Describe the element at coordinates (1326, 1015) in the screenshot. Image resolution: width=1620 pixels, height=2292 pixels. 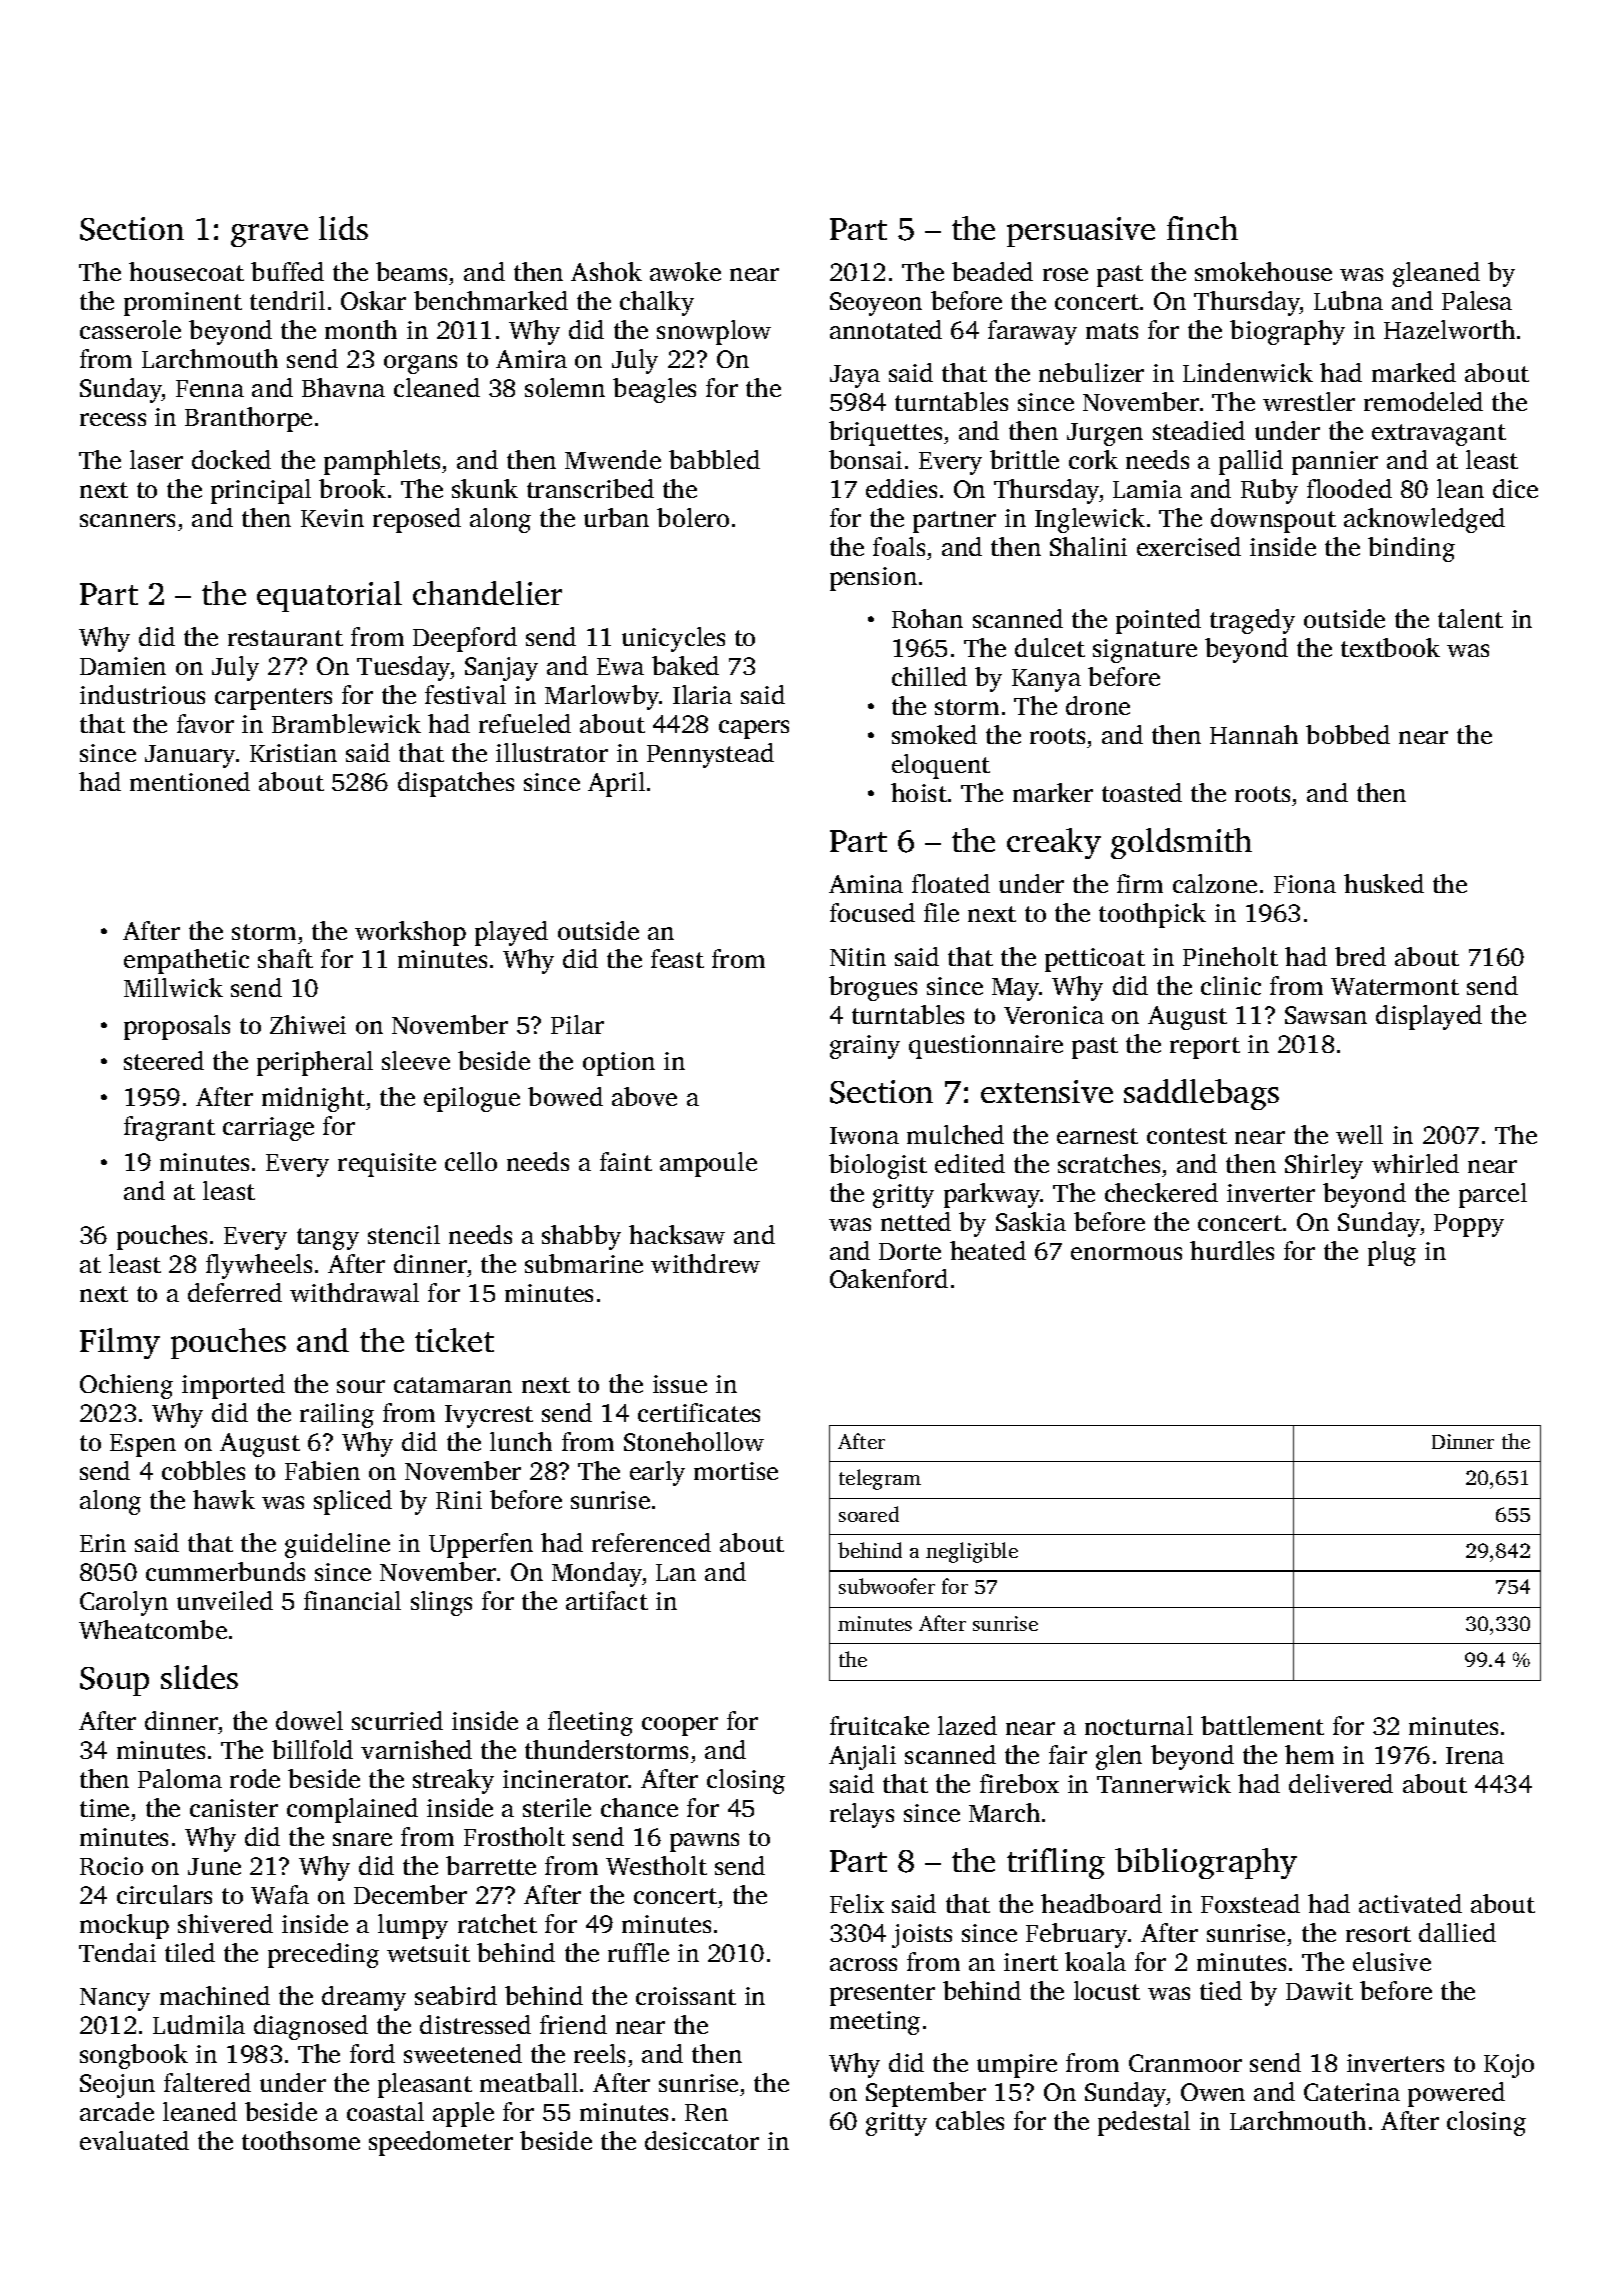
I see `Sawsan` at that location.
